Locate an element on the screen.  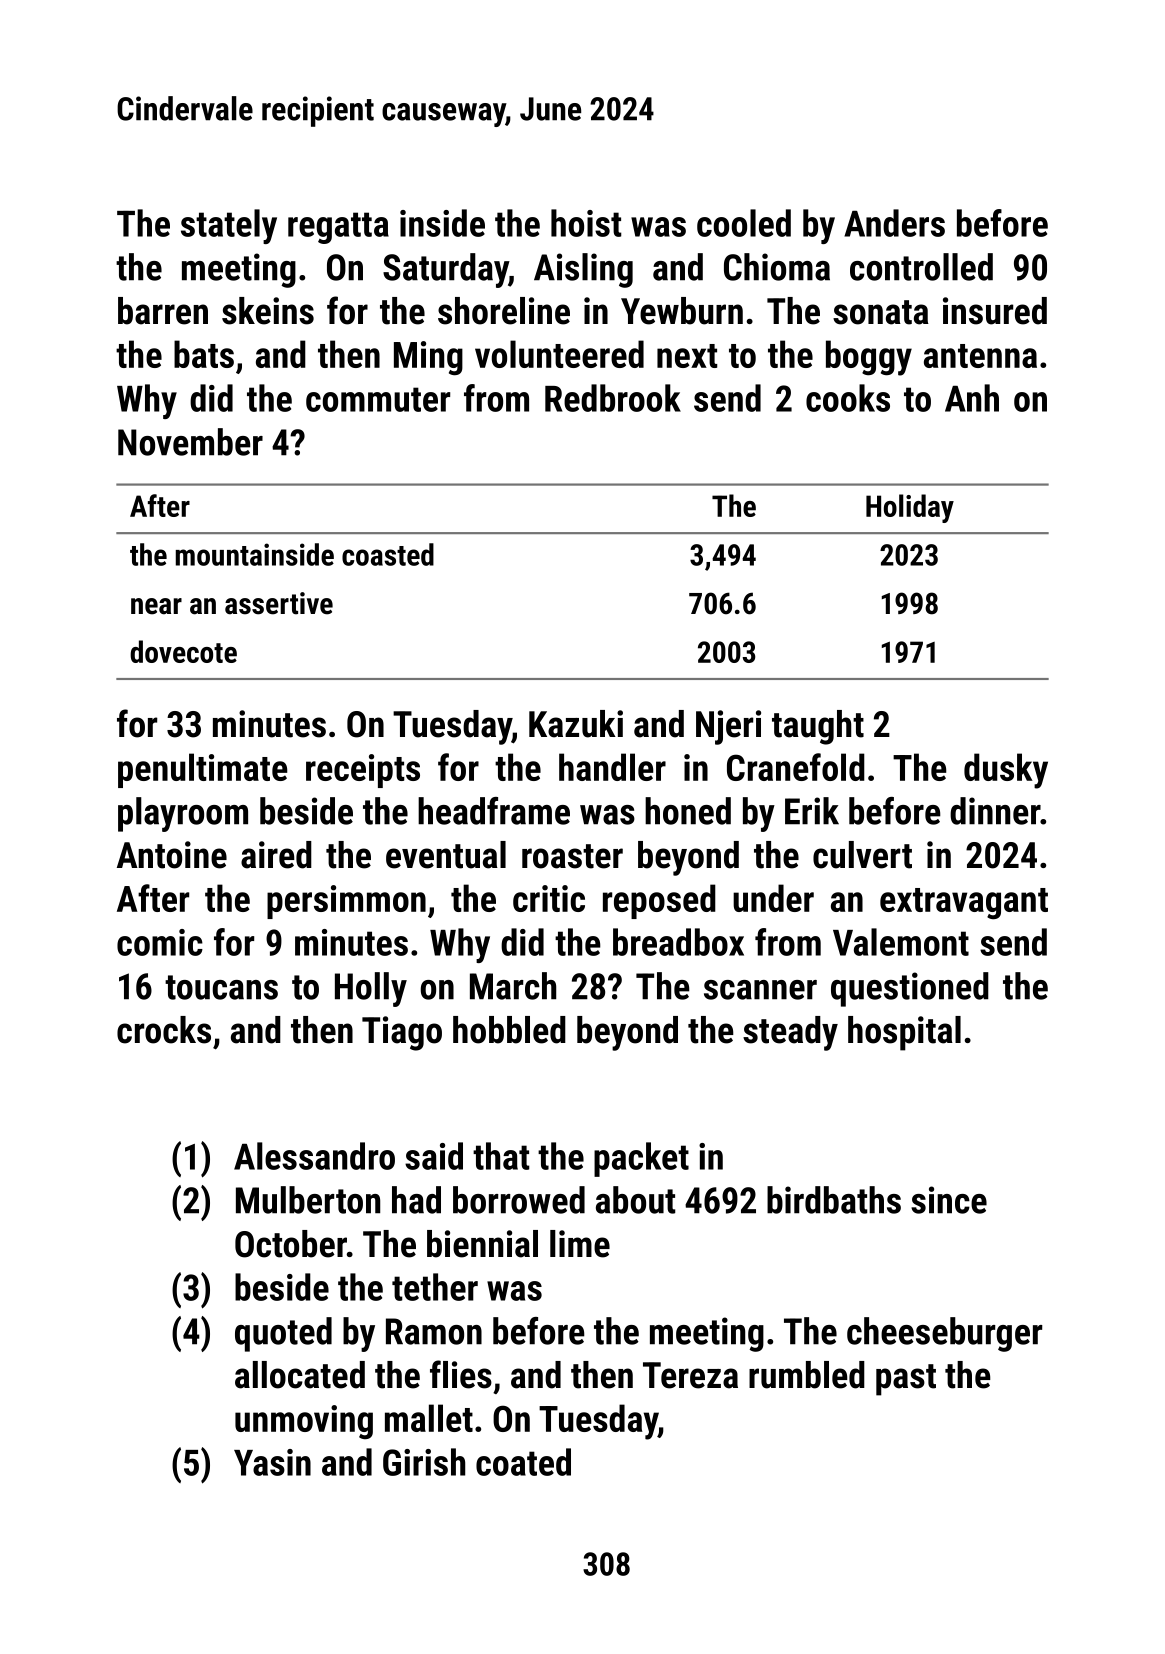
honed is located at coordinates (688, 811).
